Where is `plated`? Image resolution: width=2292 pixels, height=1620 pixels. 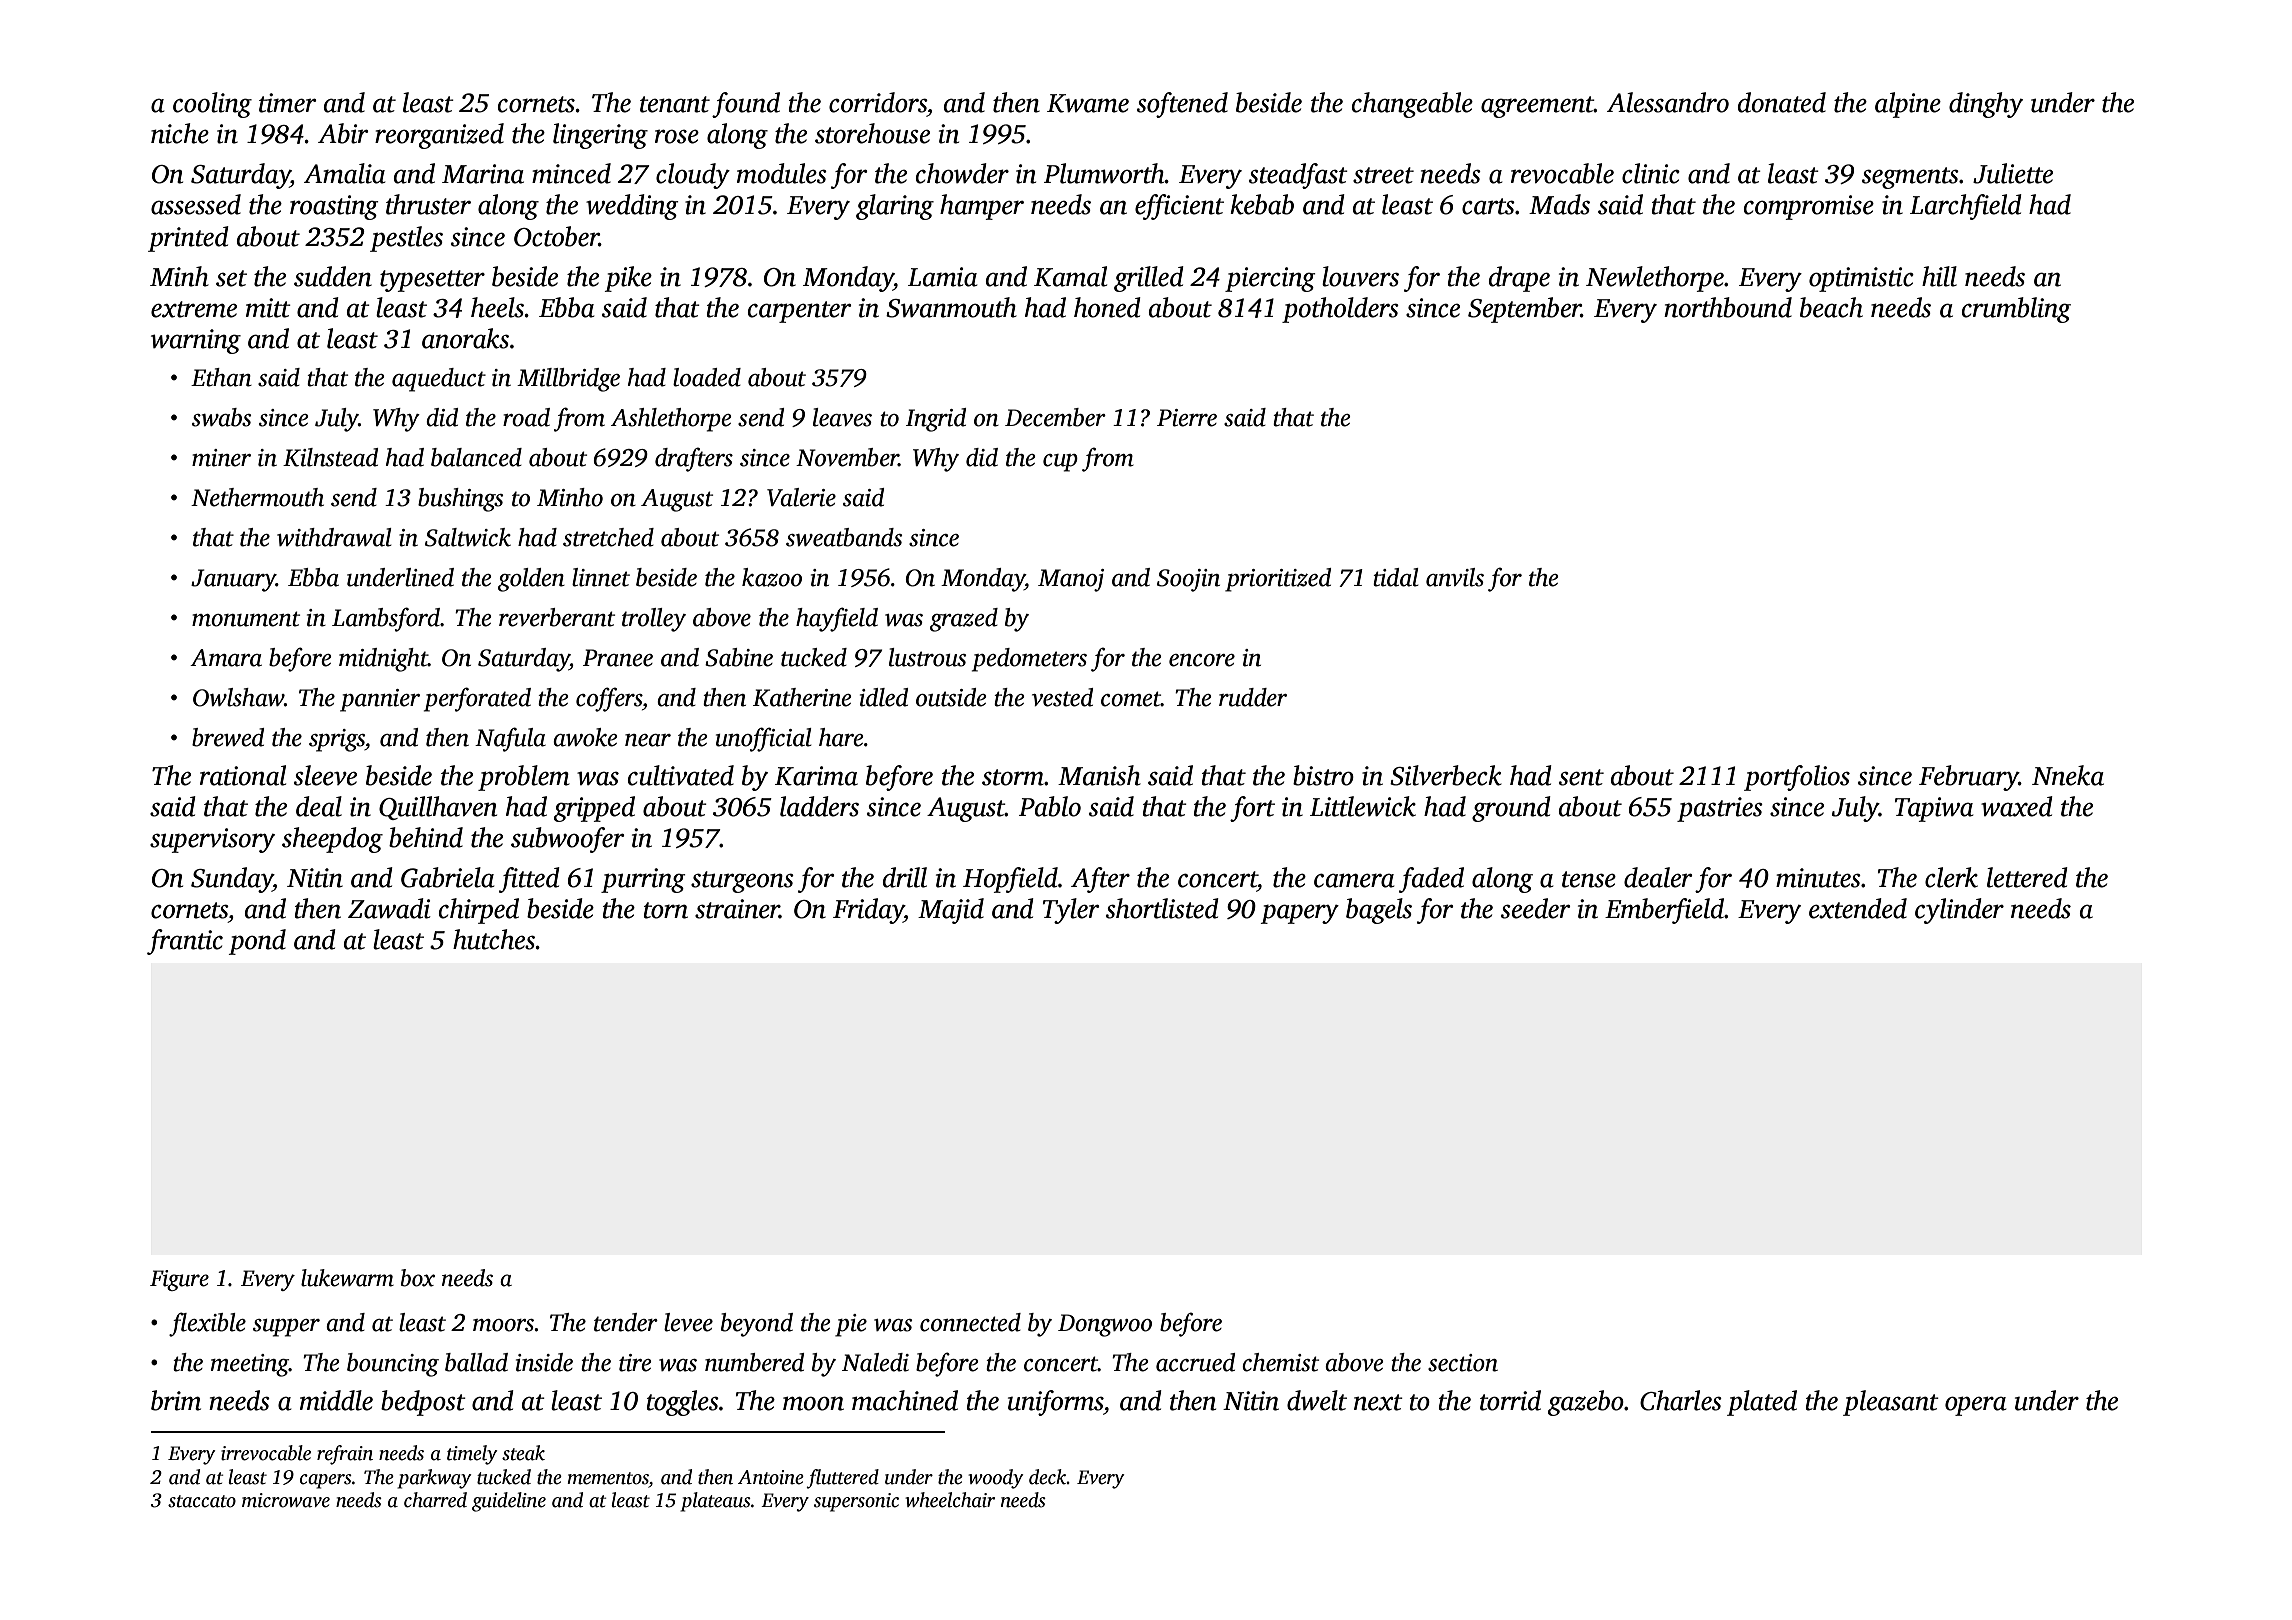
plated is located at coordinates (1762, 1403).
